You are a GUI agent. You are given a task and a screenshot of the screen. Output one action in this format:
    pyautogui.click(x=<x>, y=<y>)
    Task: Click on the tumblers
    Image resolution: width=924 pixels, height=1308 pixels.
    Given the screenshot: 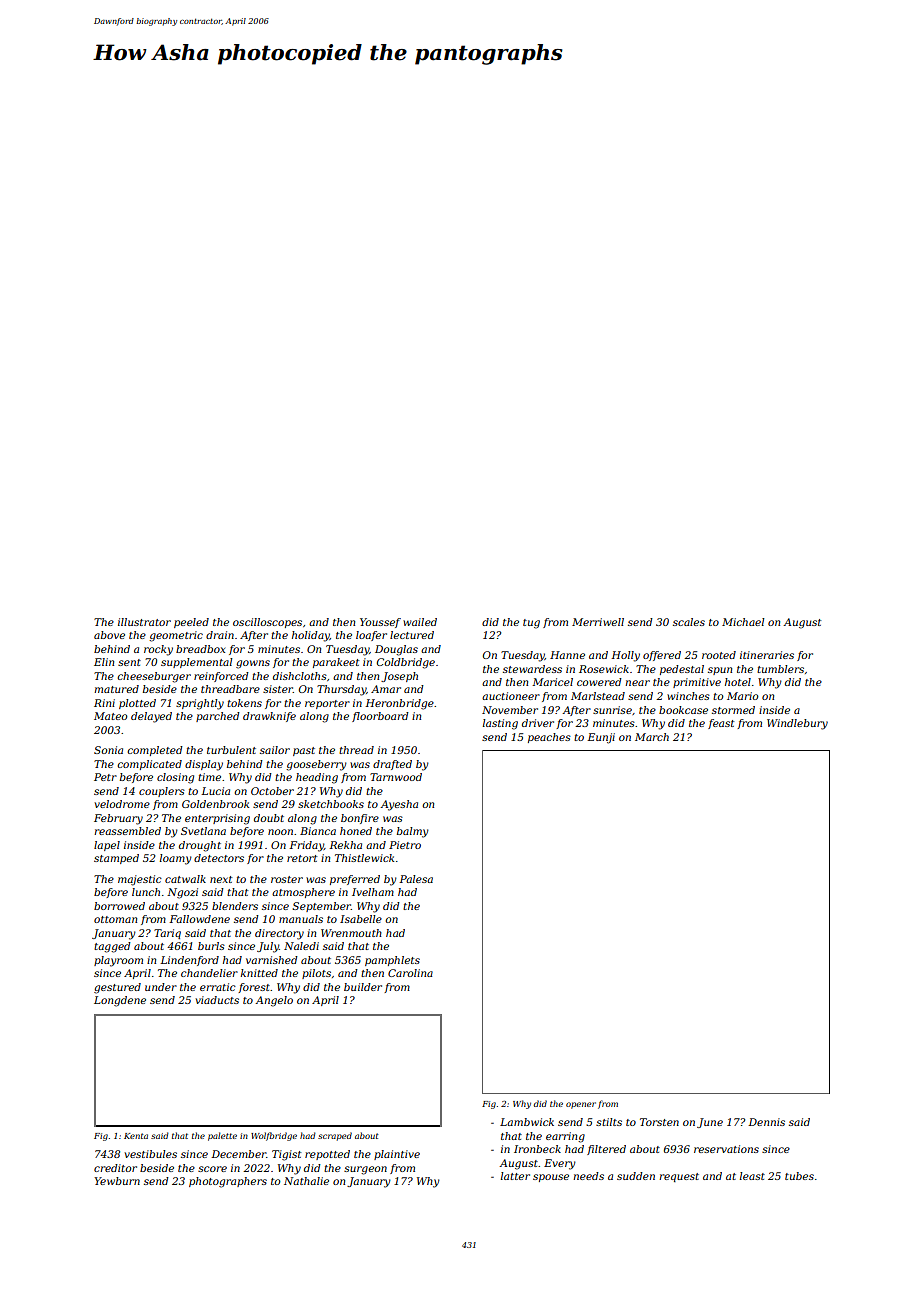 What is the action you would take?
    pyautogui.click(x=780, y=669)
